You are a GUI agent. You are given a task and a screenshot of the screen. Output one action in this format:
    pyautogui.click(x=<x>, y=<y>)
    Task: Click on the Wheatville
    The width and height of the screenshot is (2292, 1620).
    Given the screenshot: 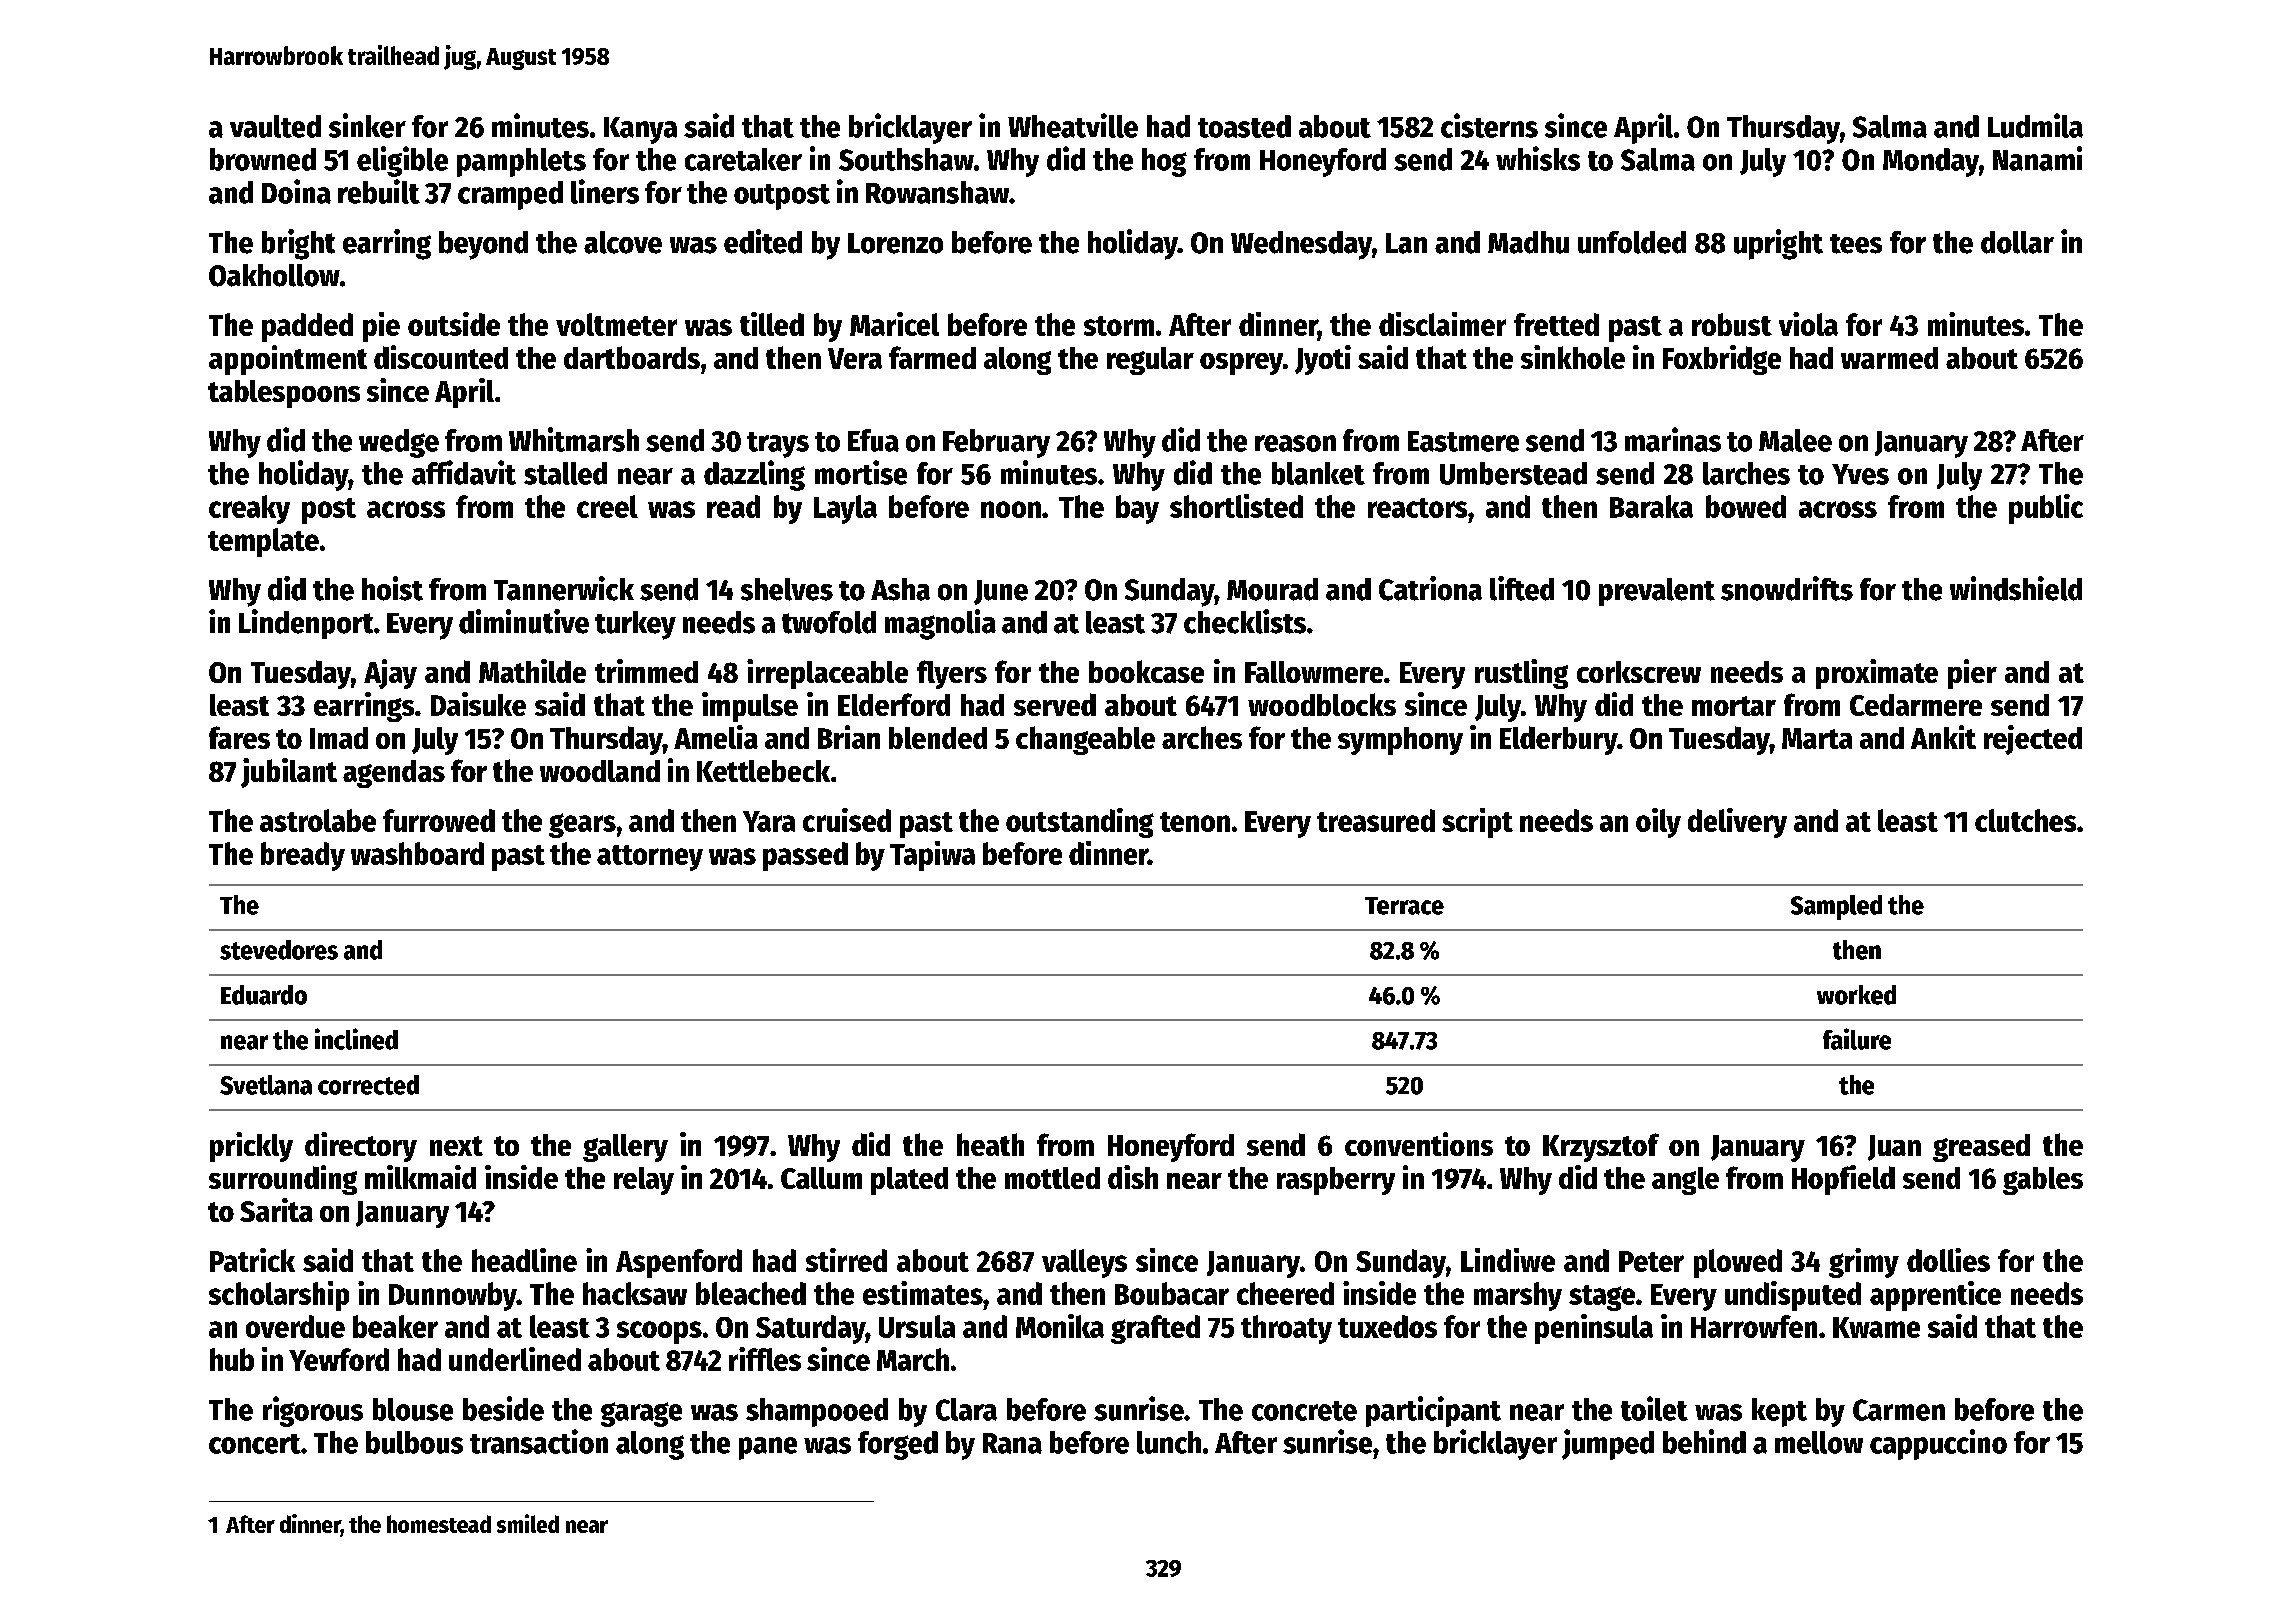 What is the action you would take?
    pyautogui.click(x=1073, y=125)
